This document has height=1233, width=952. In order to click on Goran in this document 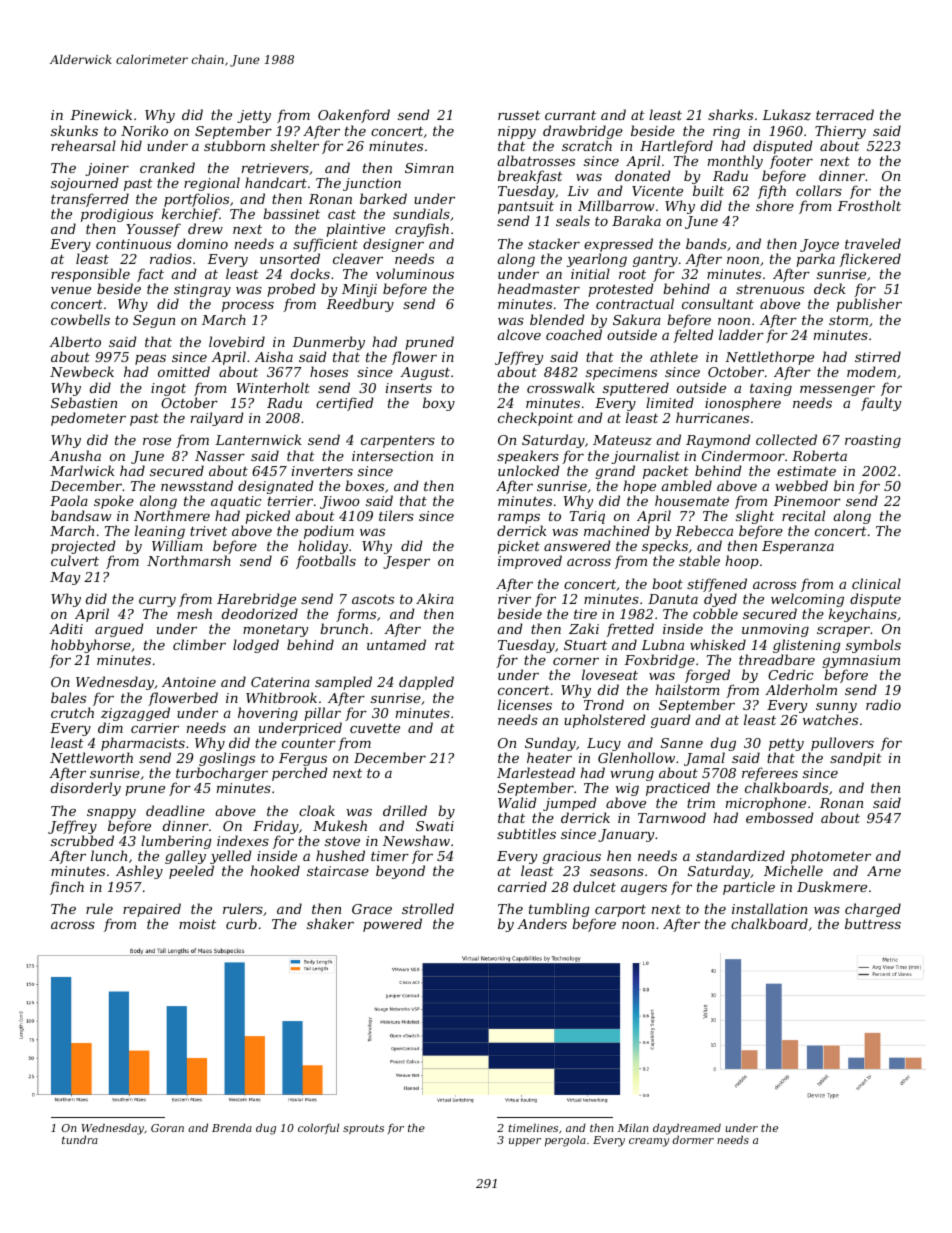, I will do `click(167, 1128)`.
